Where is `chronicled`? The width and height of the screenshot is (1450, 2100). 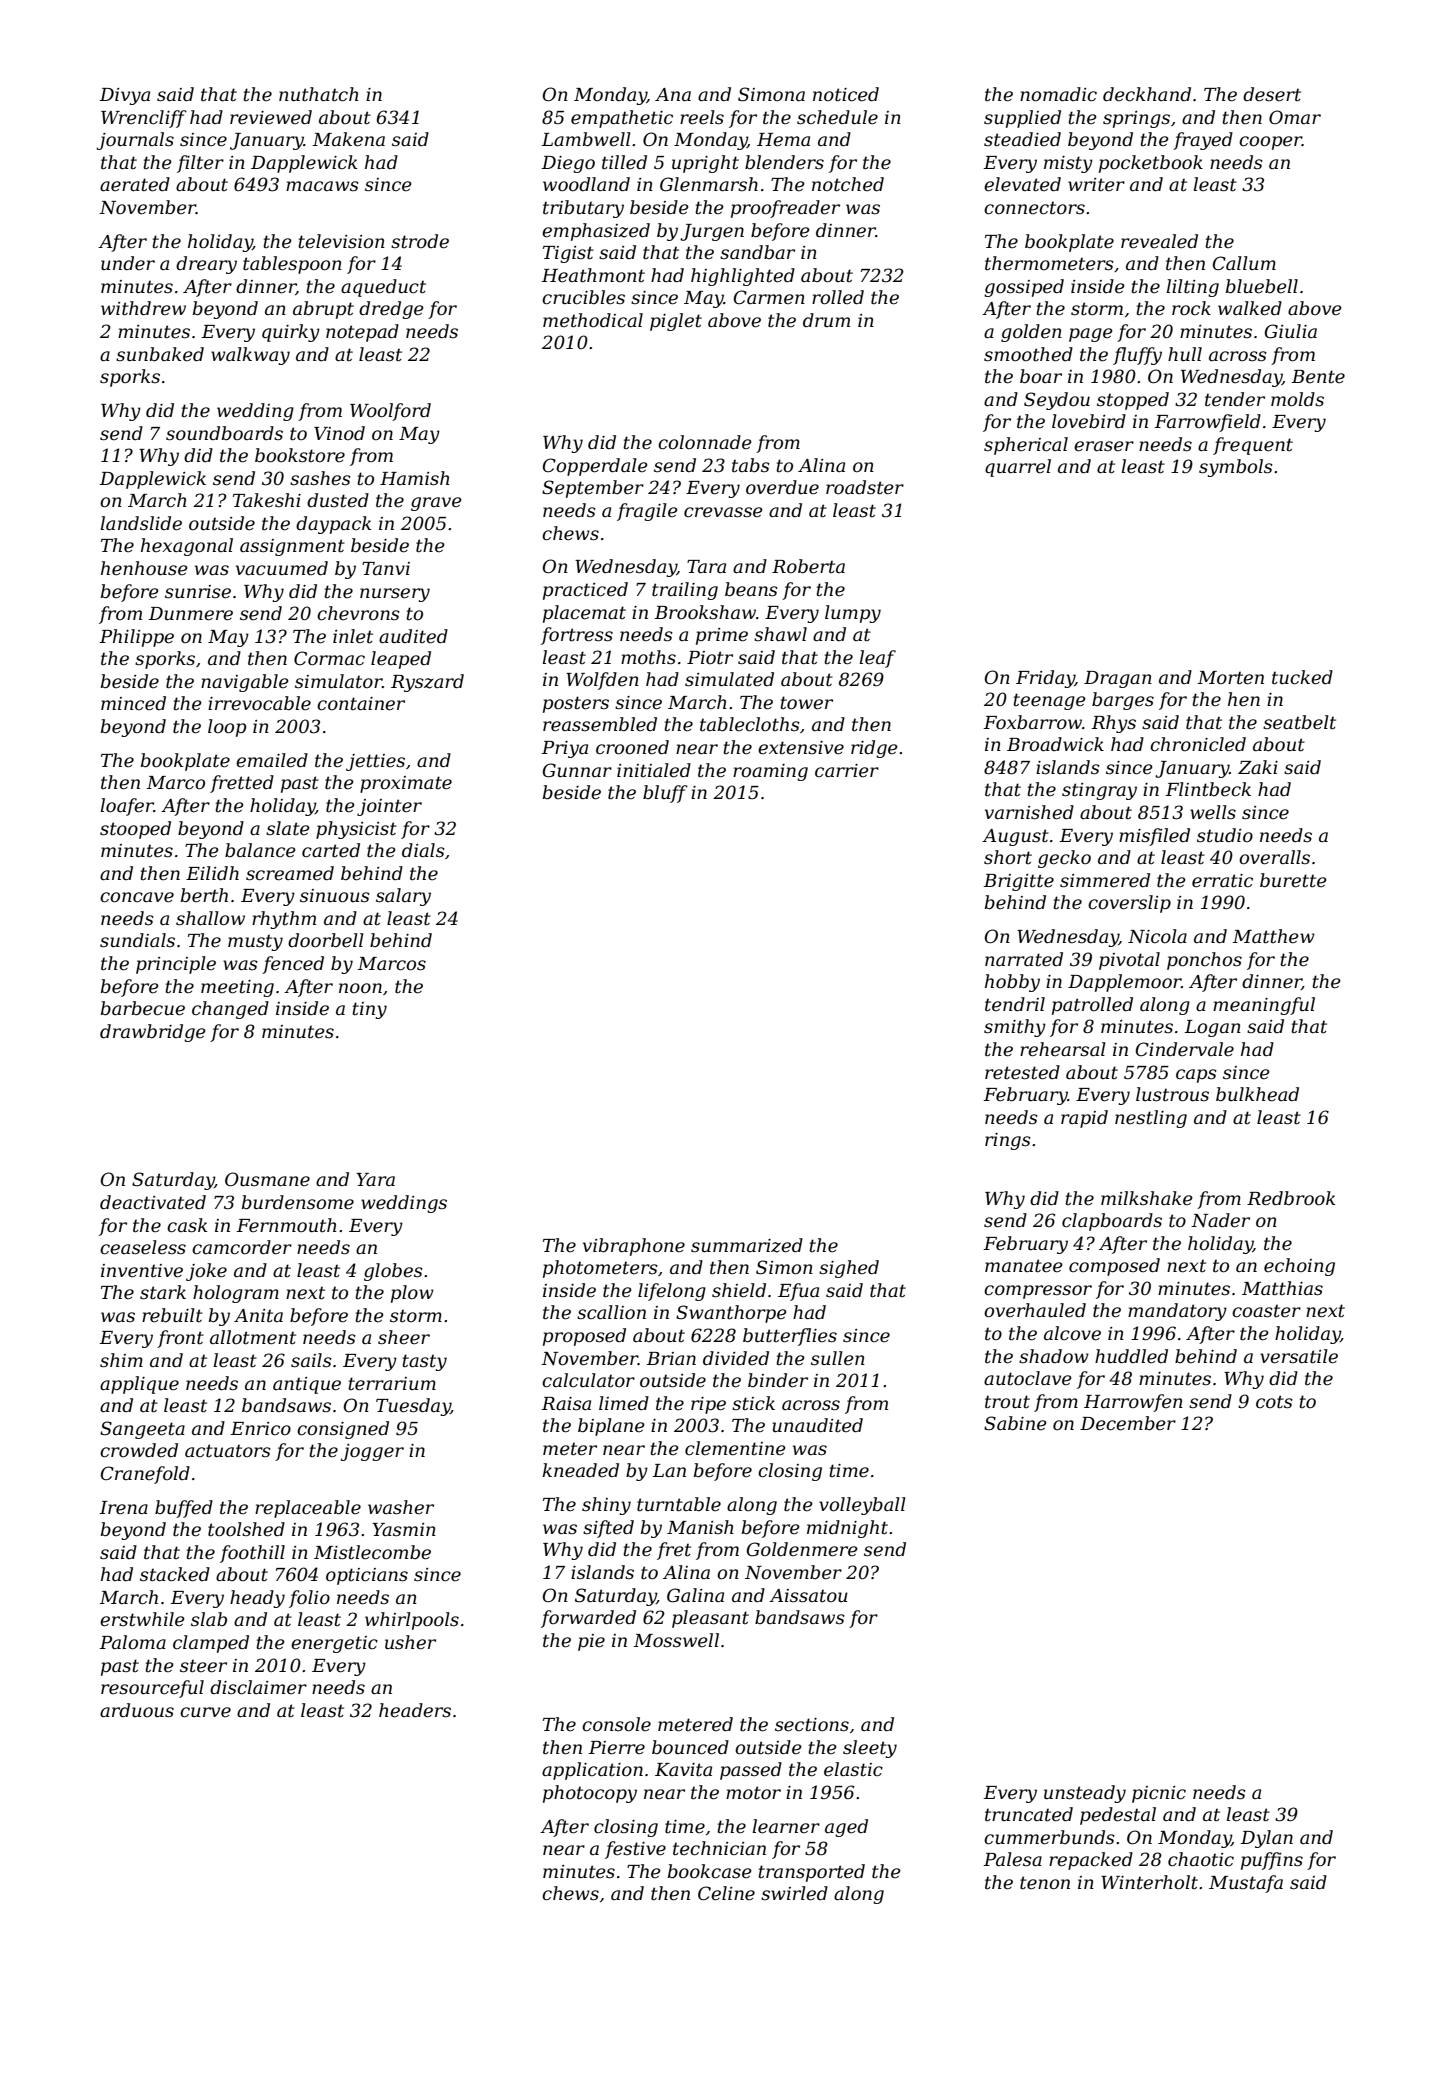 chronicled is located at coordinates (1198, 744).
